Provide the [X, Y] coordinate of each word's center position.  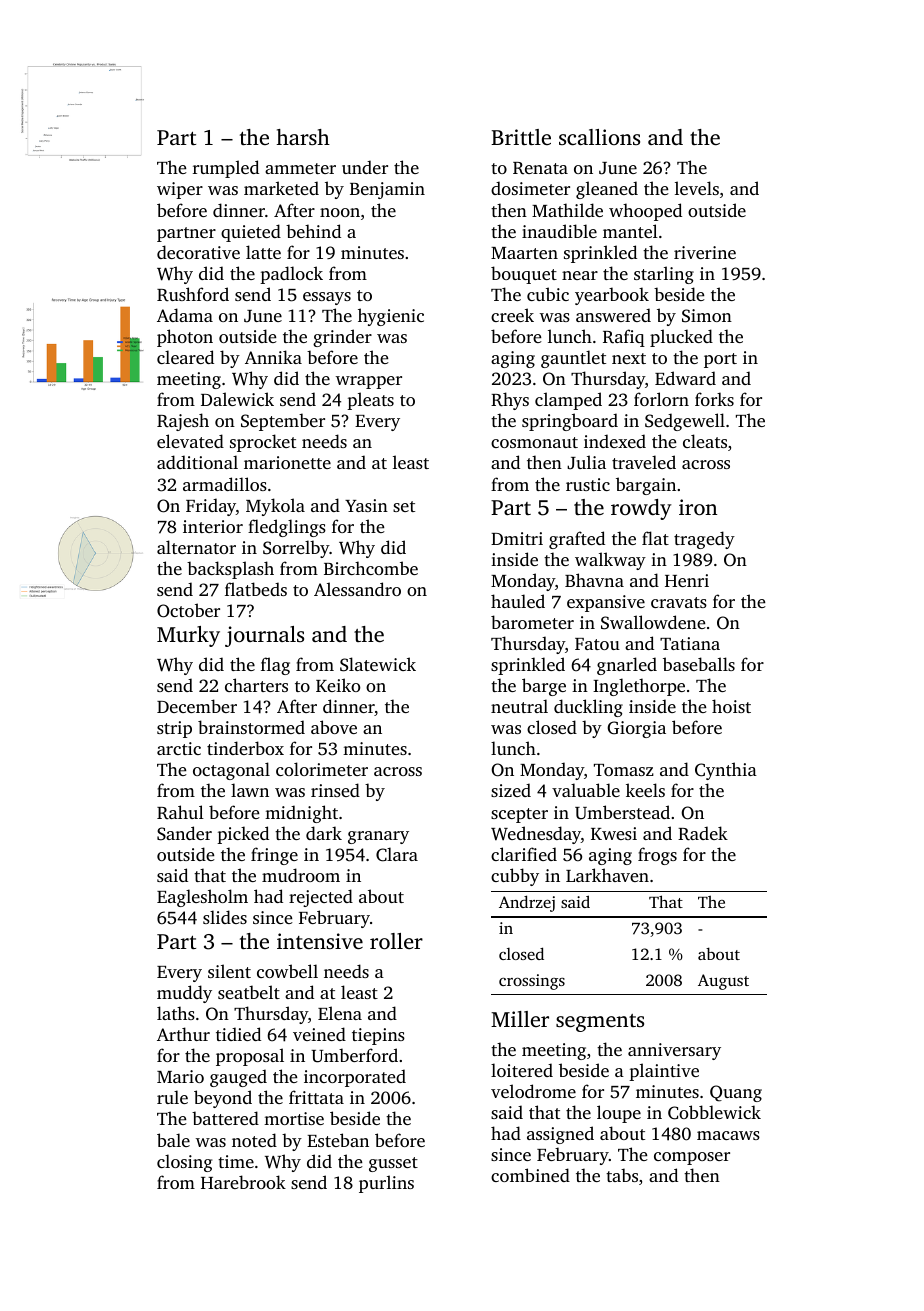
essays [327, 298]
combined [530, 1175]
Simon [707, 316]
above [334, 727]
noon [340, 212]
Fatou [597, 644]
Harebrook [243, 1182]
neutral [519, 706]
